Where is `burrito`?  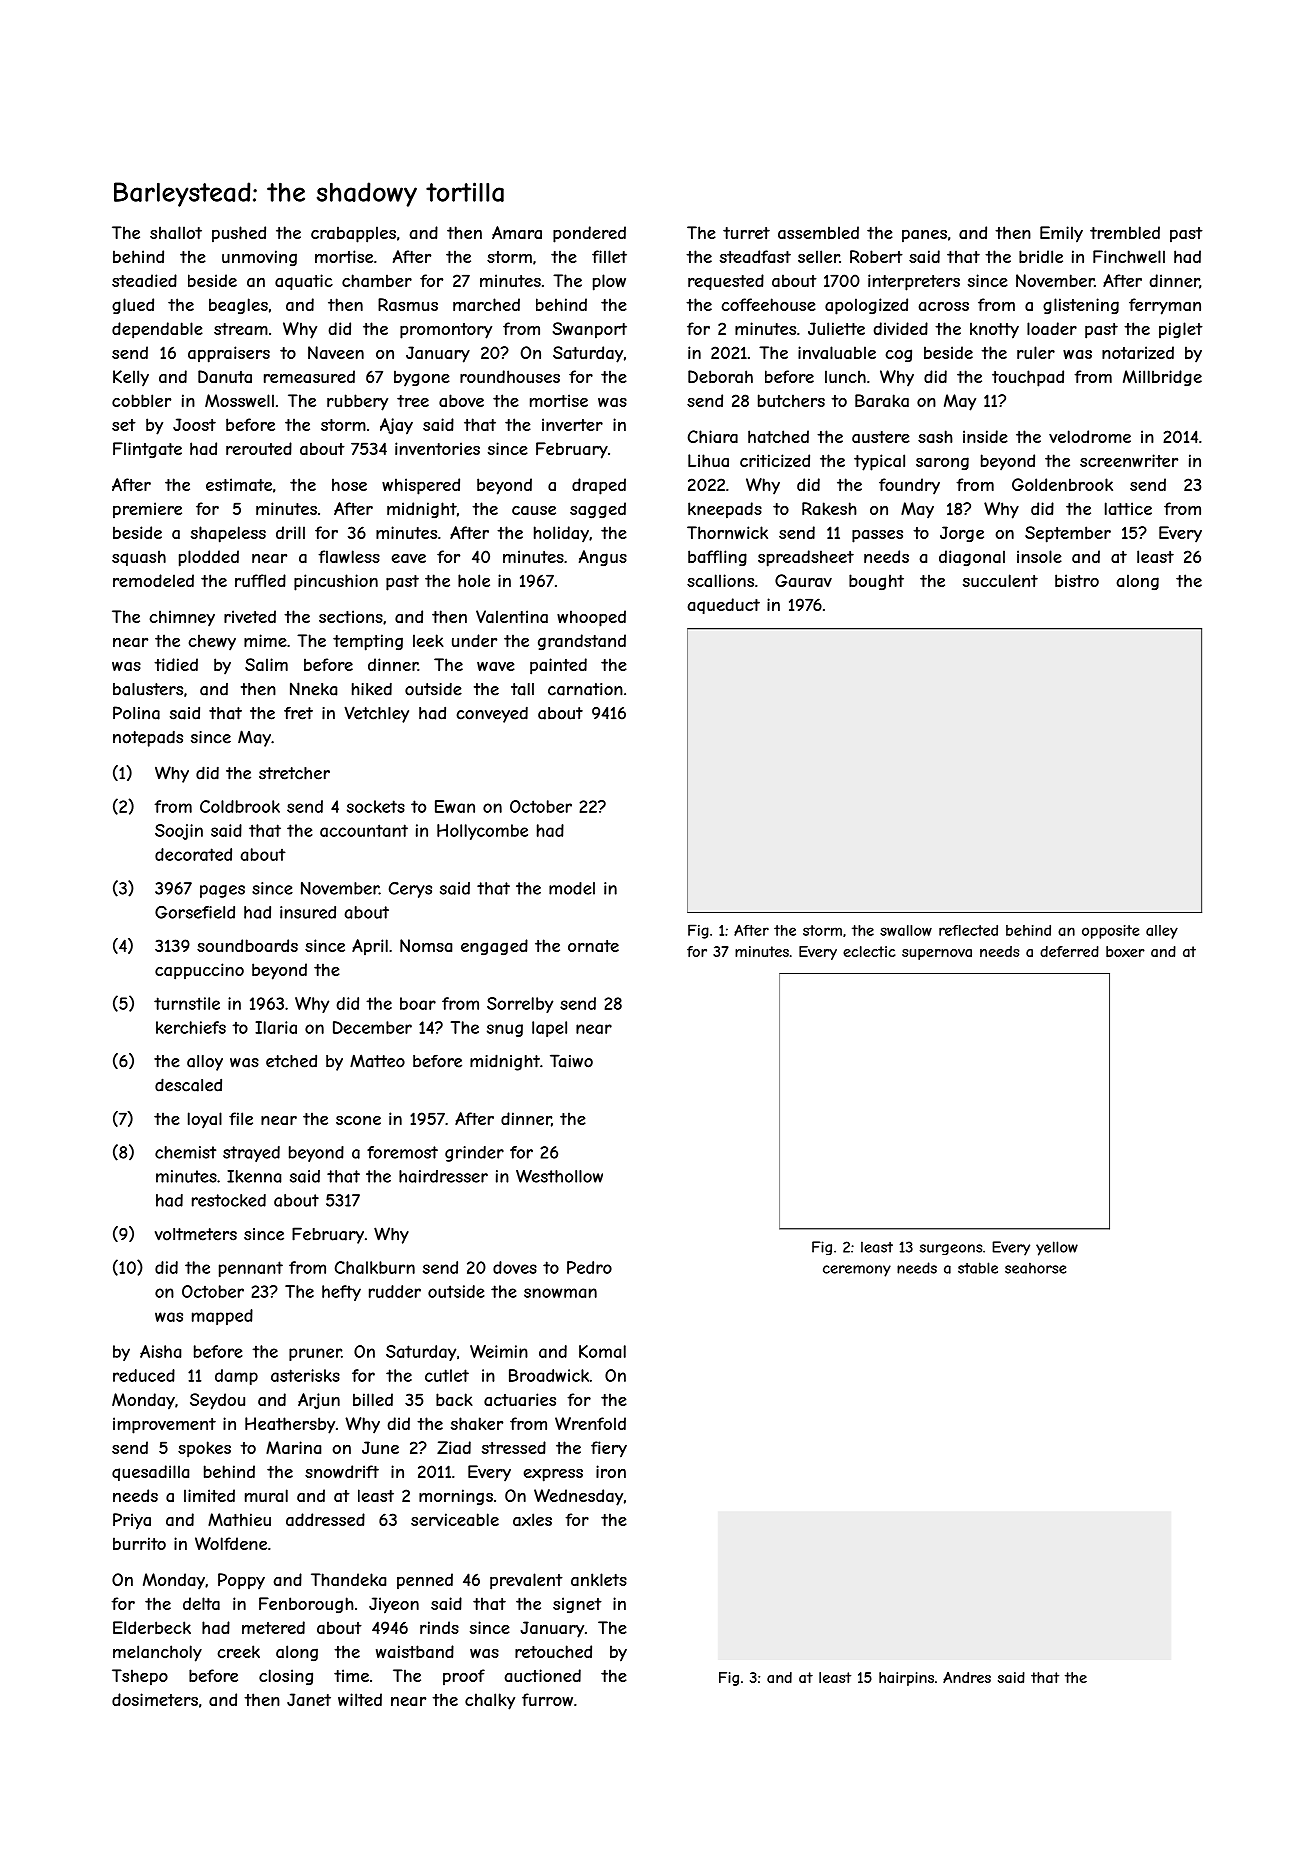
burrito is located at coordinates (139, 1543).
